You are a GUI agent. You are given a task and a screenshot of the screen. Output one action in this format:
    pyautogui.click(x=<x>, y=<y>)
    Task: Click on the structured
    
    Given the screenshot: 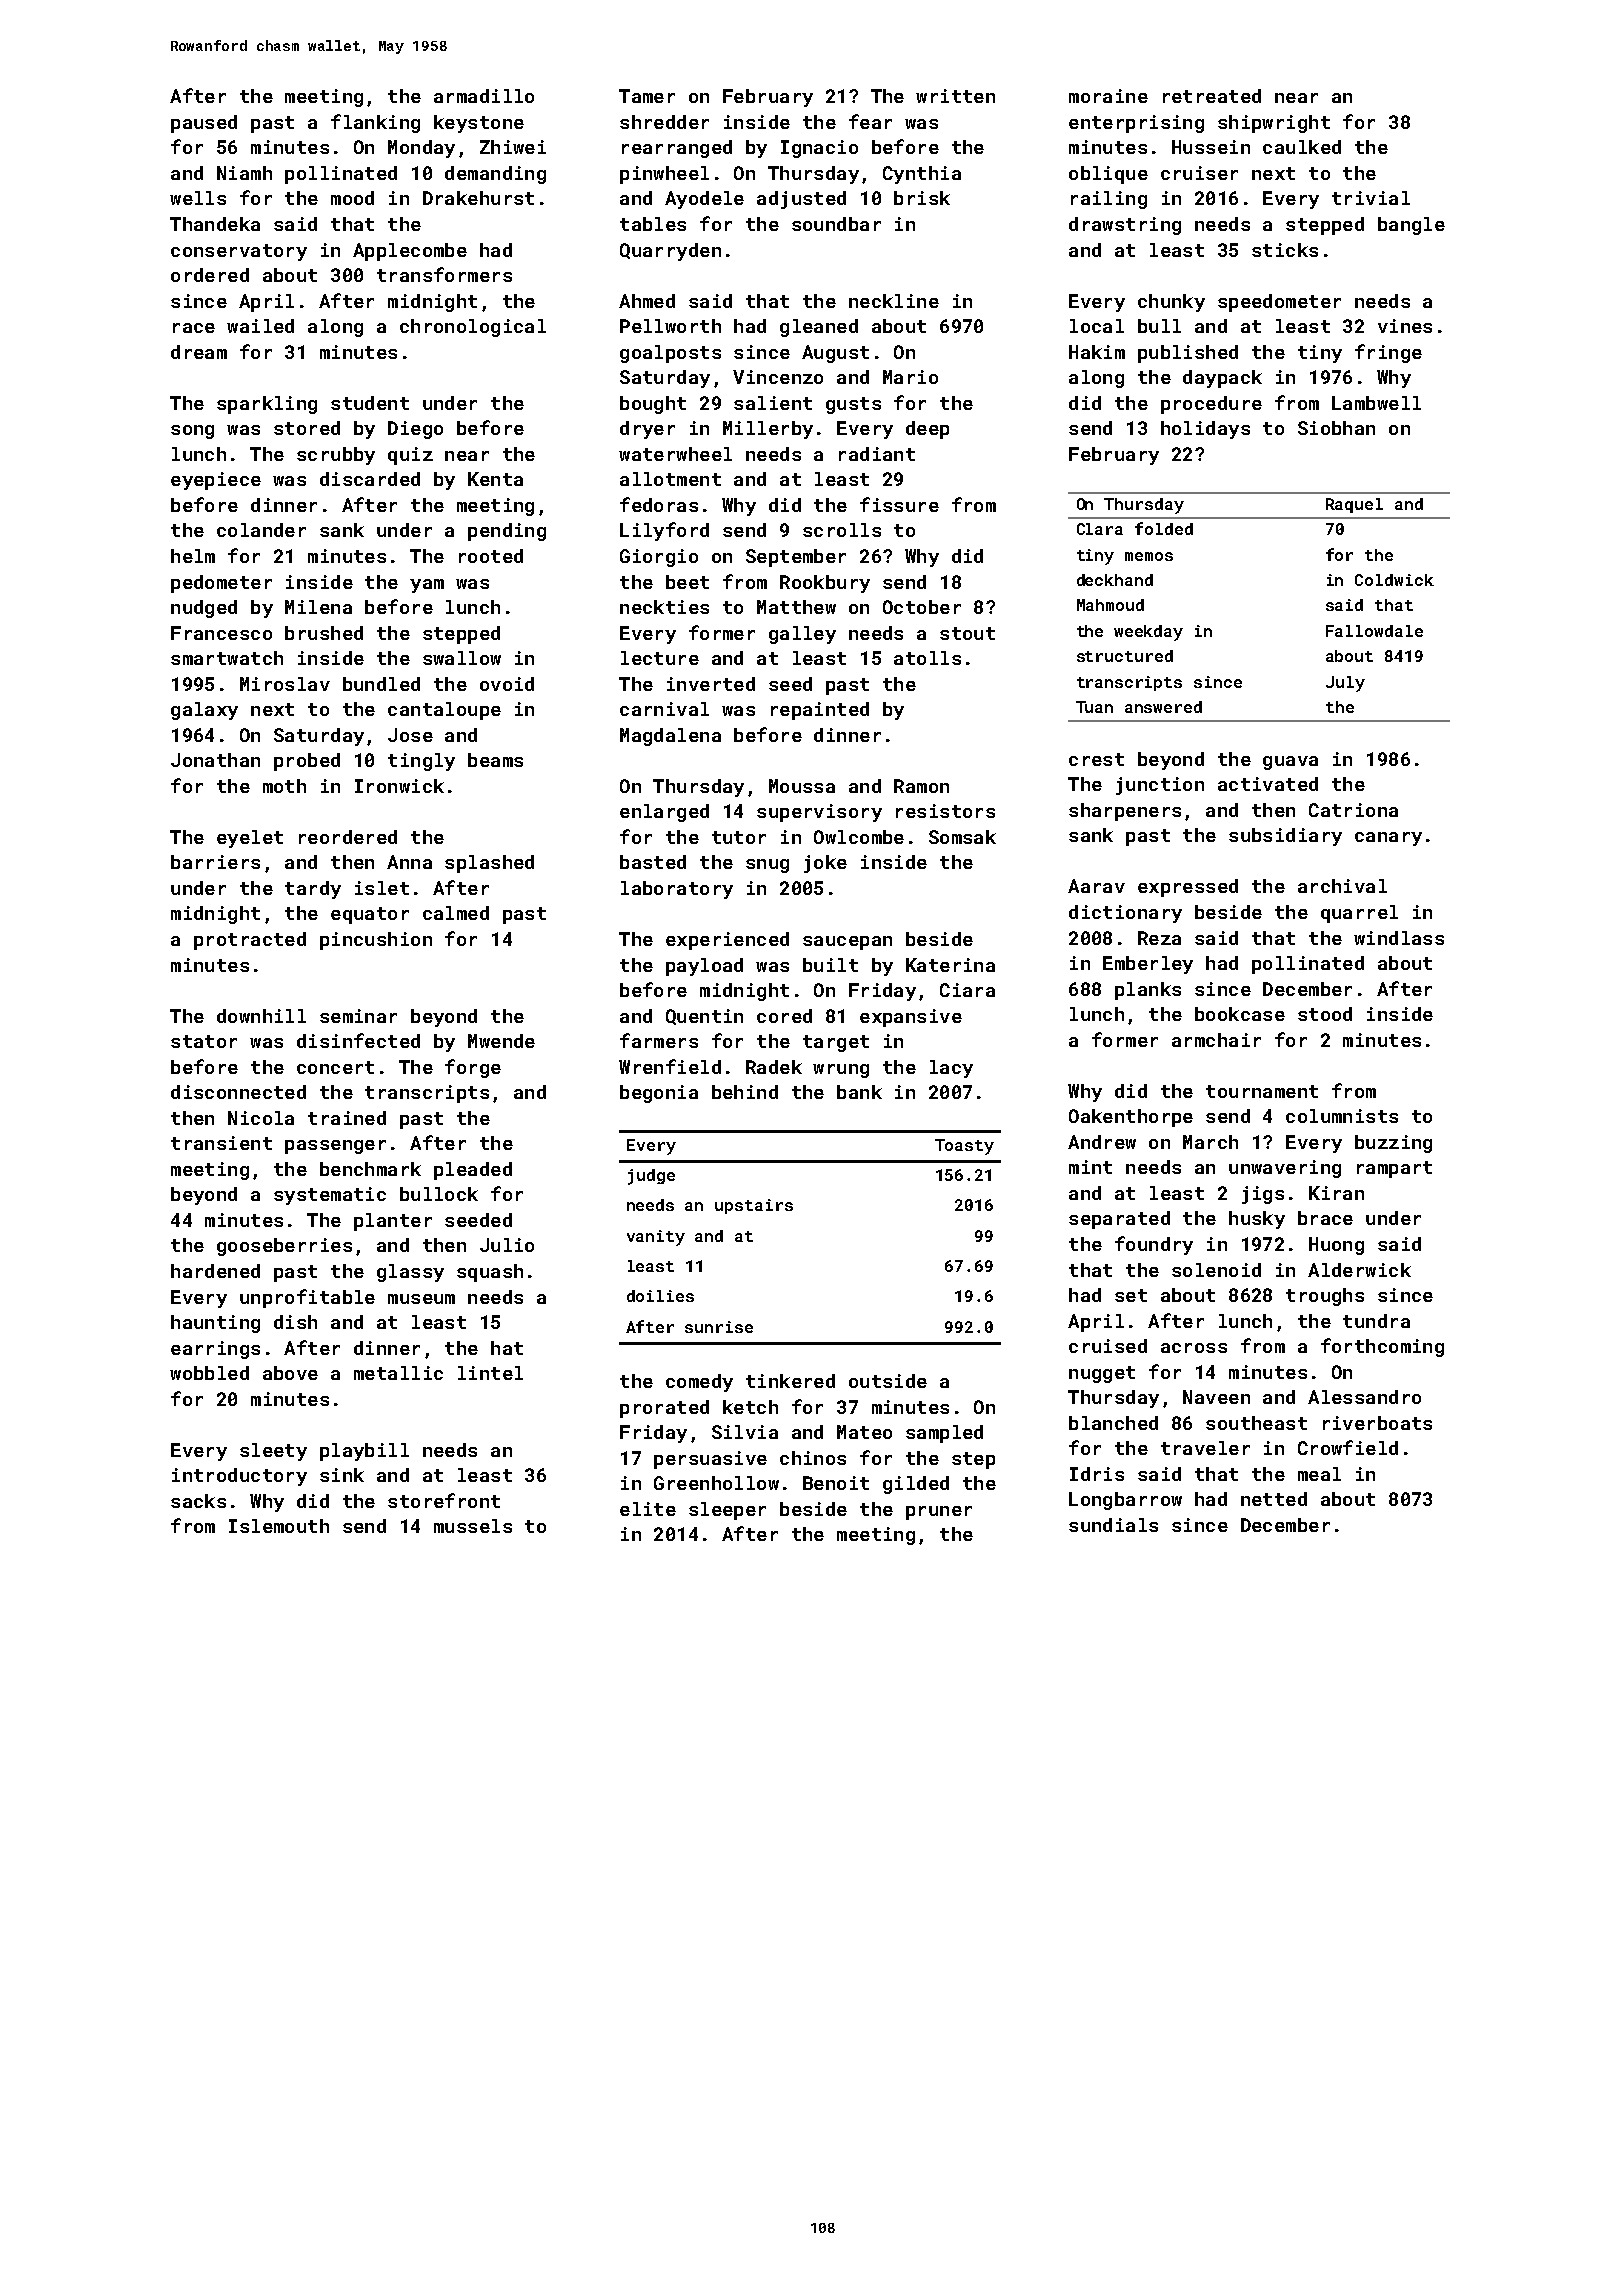 What is the action you would take?
    pyautogui.click(x=1125, y=656)
